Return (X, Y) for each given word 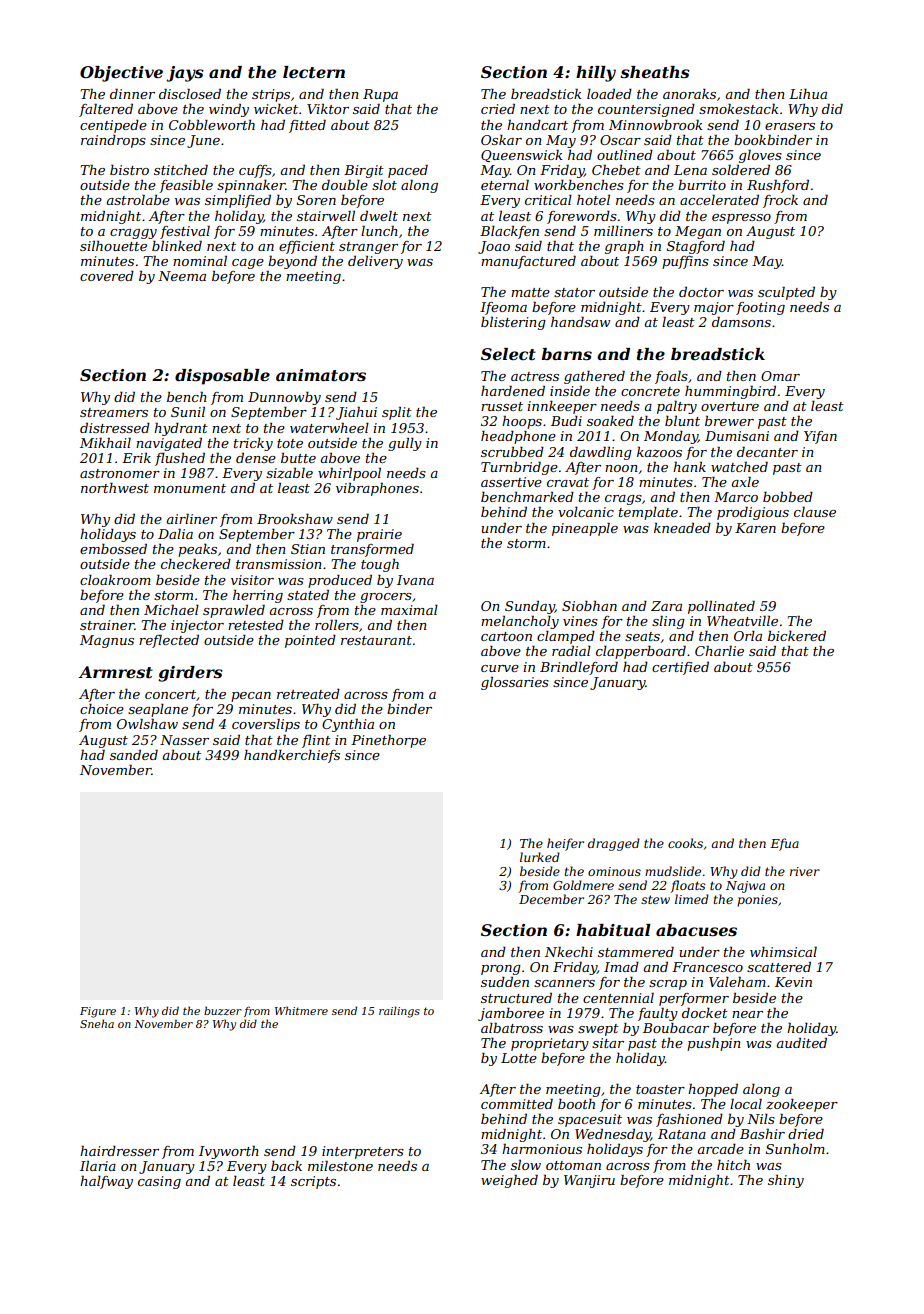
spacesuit (590, 1120)
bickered (797, 636)
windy (229, 110)
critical (548, 200)
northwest (115, 488)
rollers (337, 624)
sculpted (786, 293)
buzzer (223, 1010)
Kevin (793, 982)
